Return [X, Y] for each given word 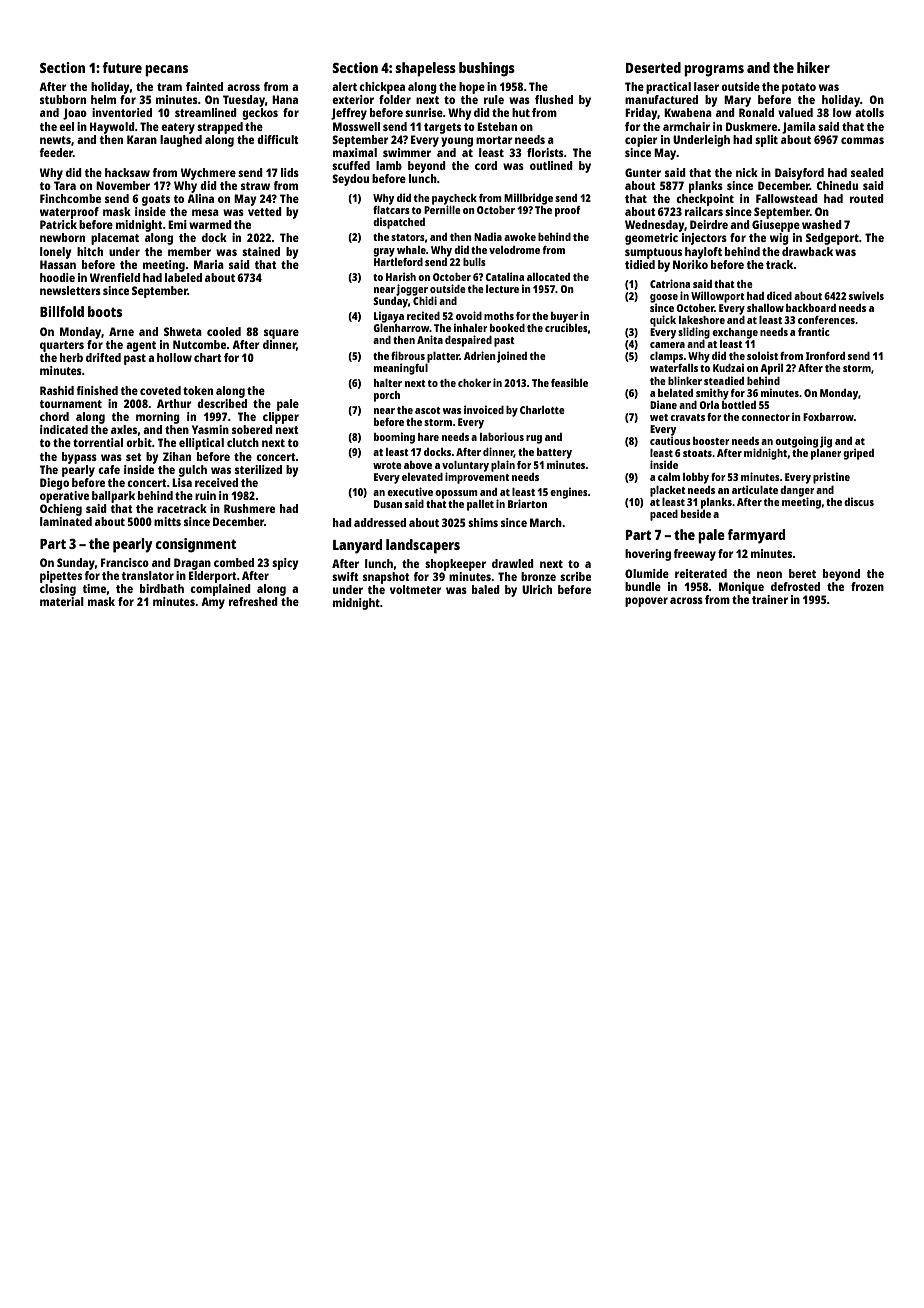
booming [394, 438]
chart [208, 357]
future [122, 67]
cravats [687, 417]
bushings [487, 69]
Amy [213, 603]
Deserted [653, 67]
